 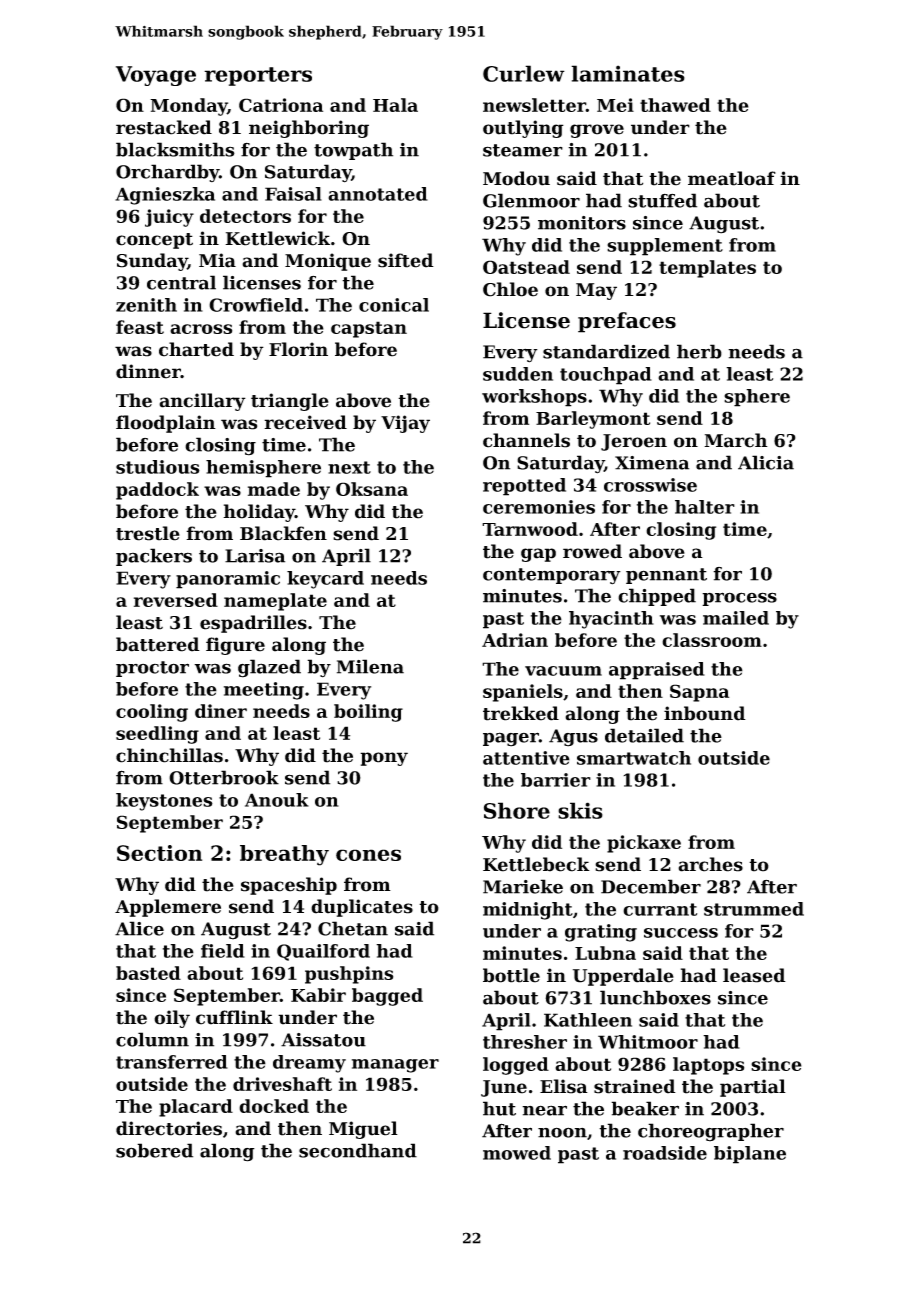 I want to click on arches, so click(x=710, y=864).
